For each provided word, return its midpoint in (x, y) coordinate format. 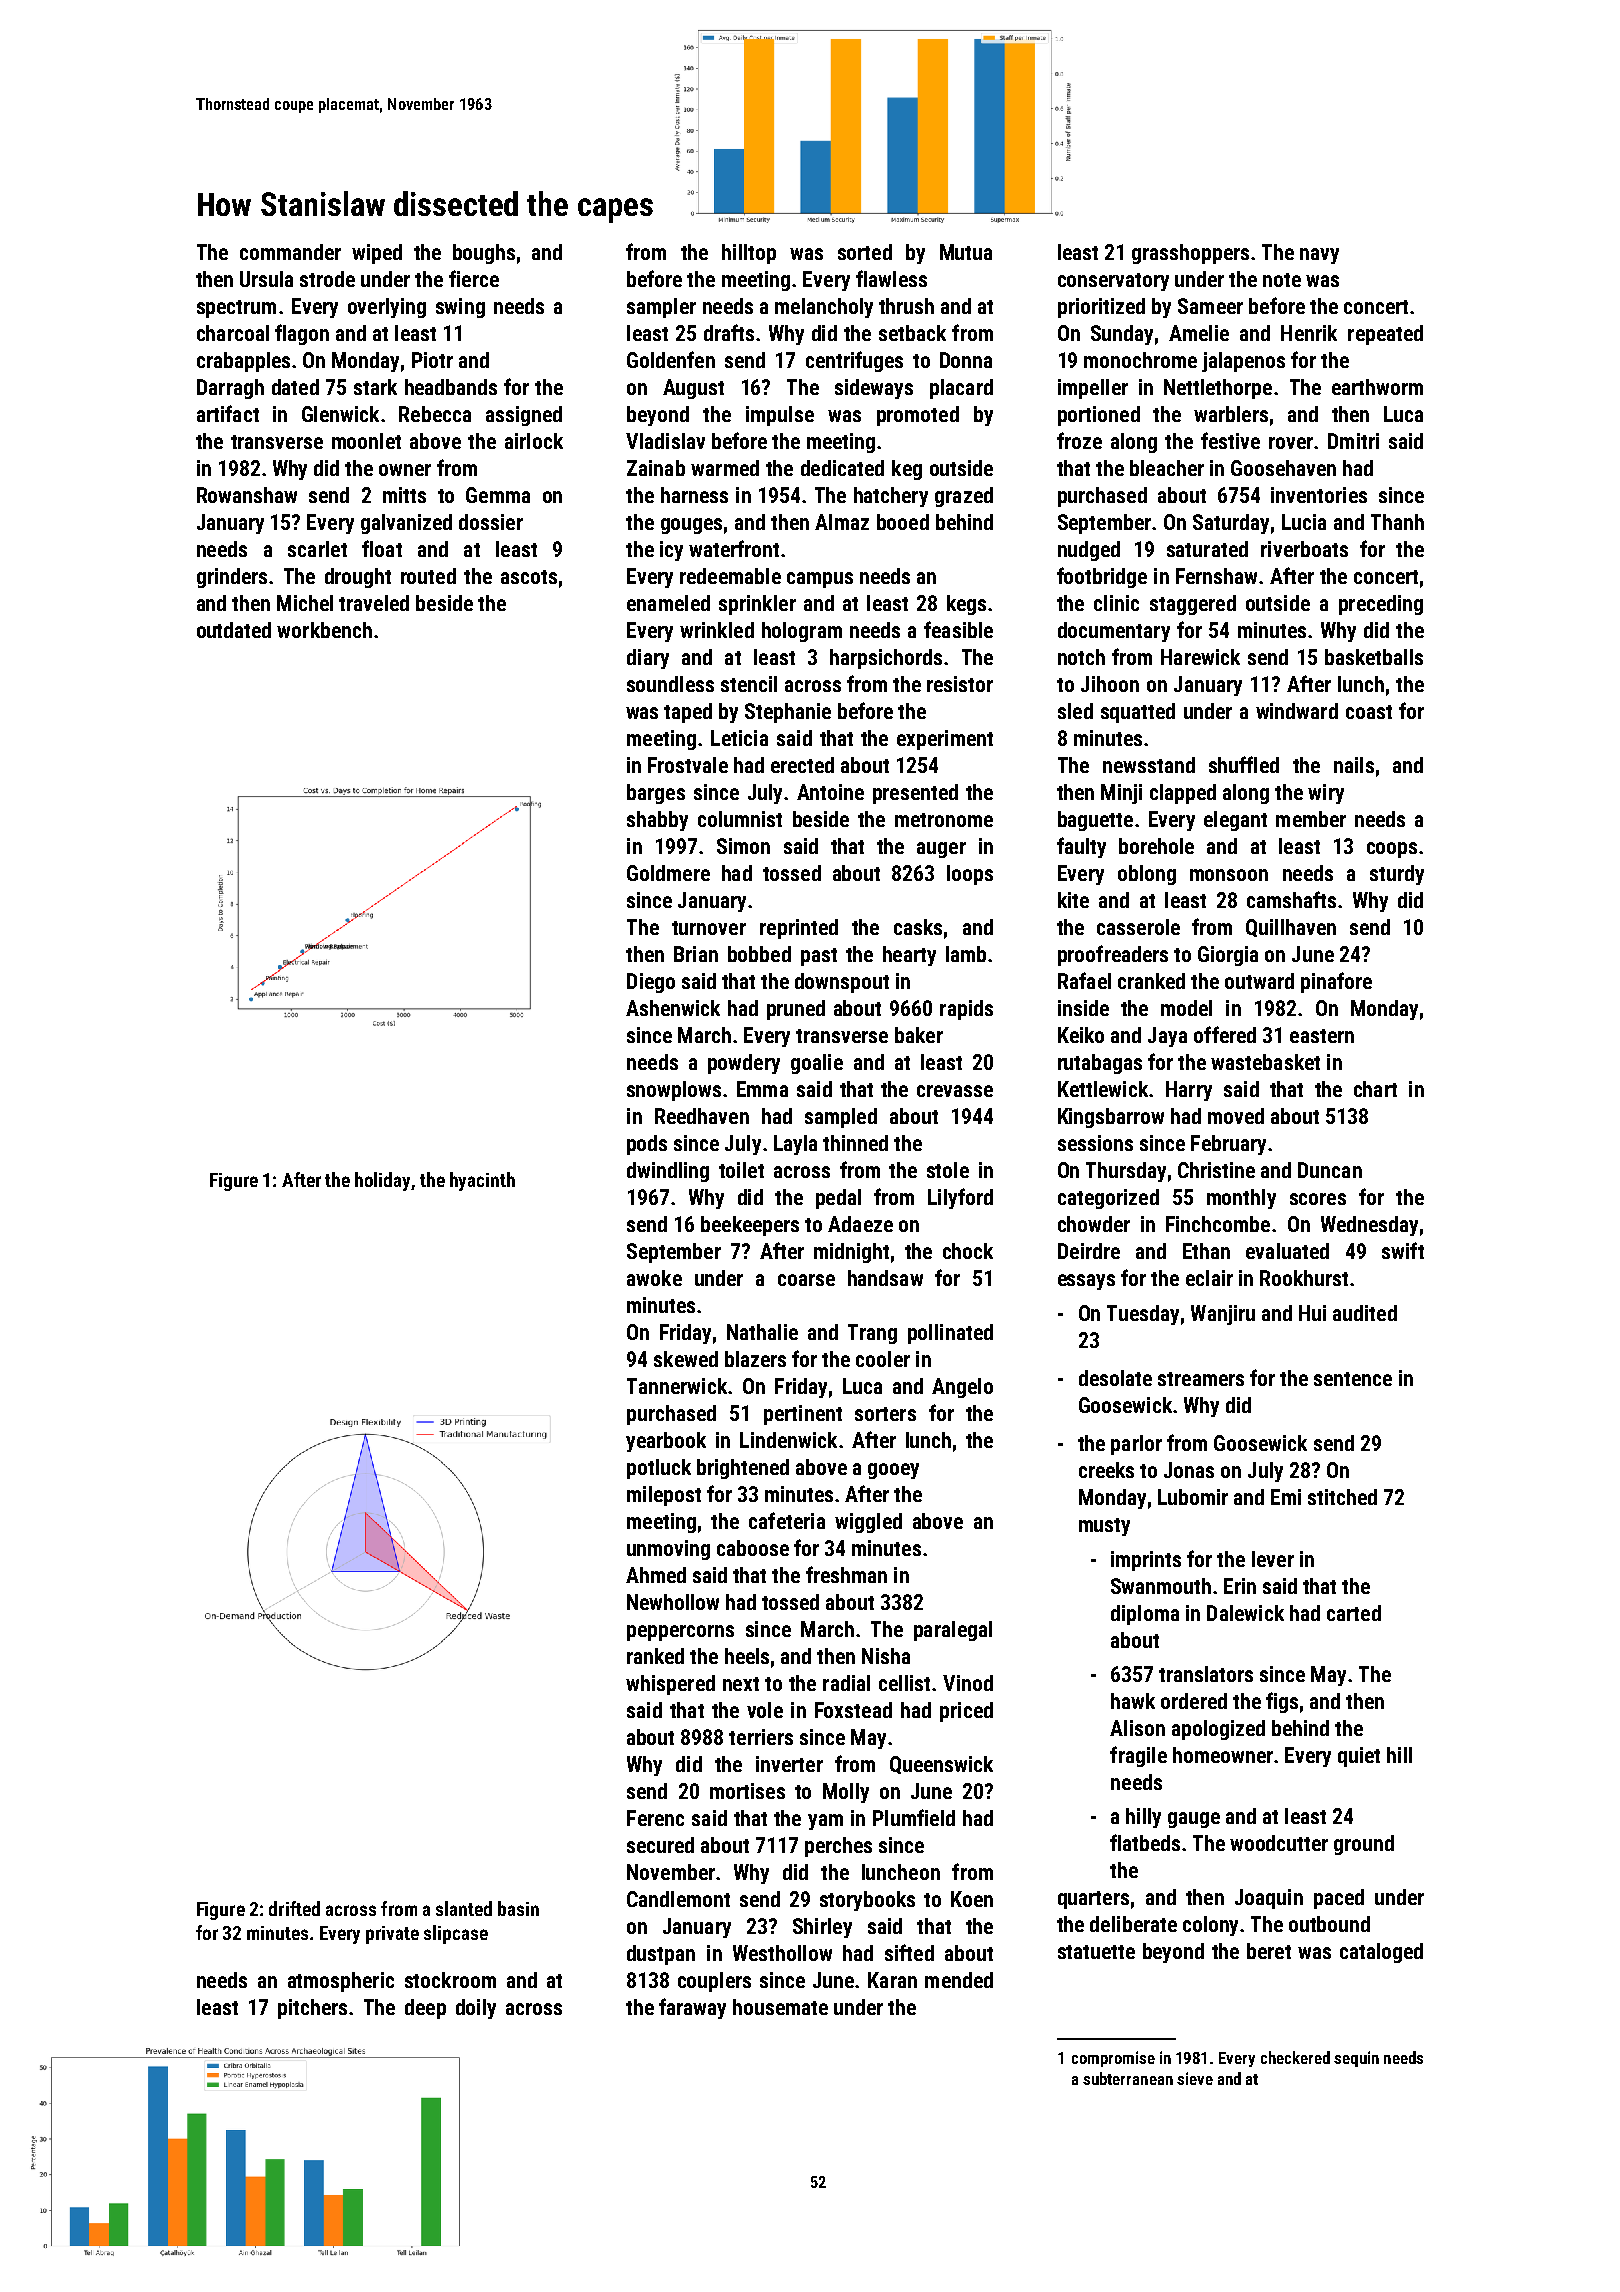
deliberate (1133, 1924)
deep (425, 2009)
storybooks (867, 1901)
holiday (383, 1181)
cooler (883, 1359)
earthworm (1377, 387)
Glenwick (340, 414)
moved (1236, 1116)
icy (671, 551)
